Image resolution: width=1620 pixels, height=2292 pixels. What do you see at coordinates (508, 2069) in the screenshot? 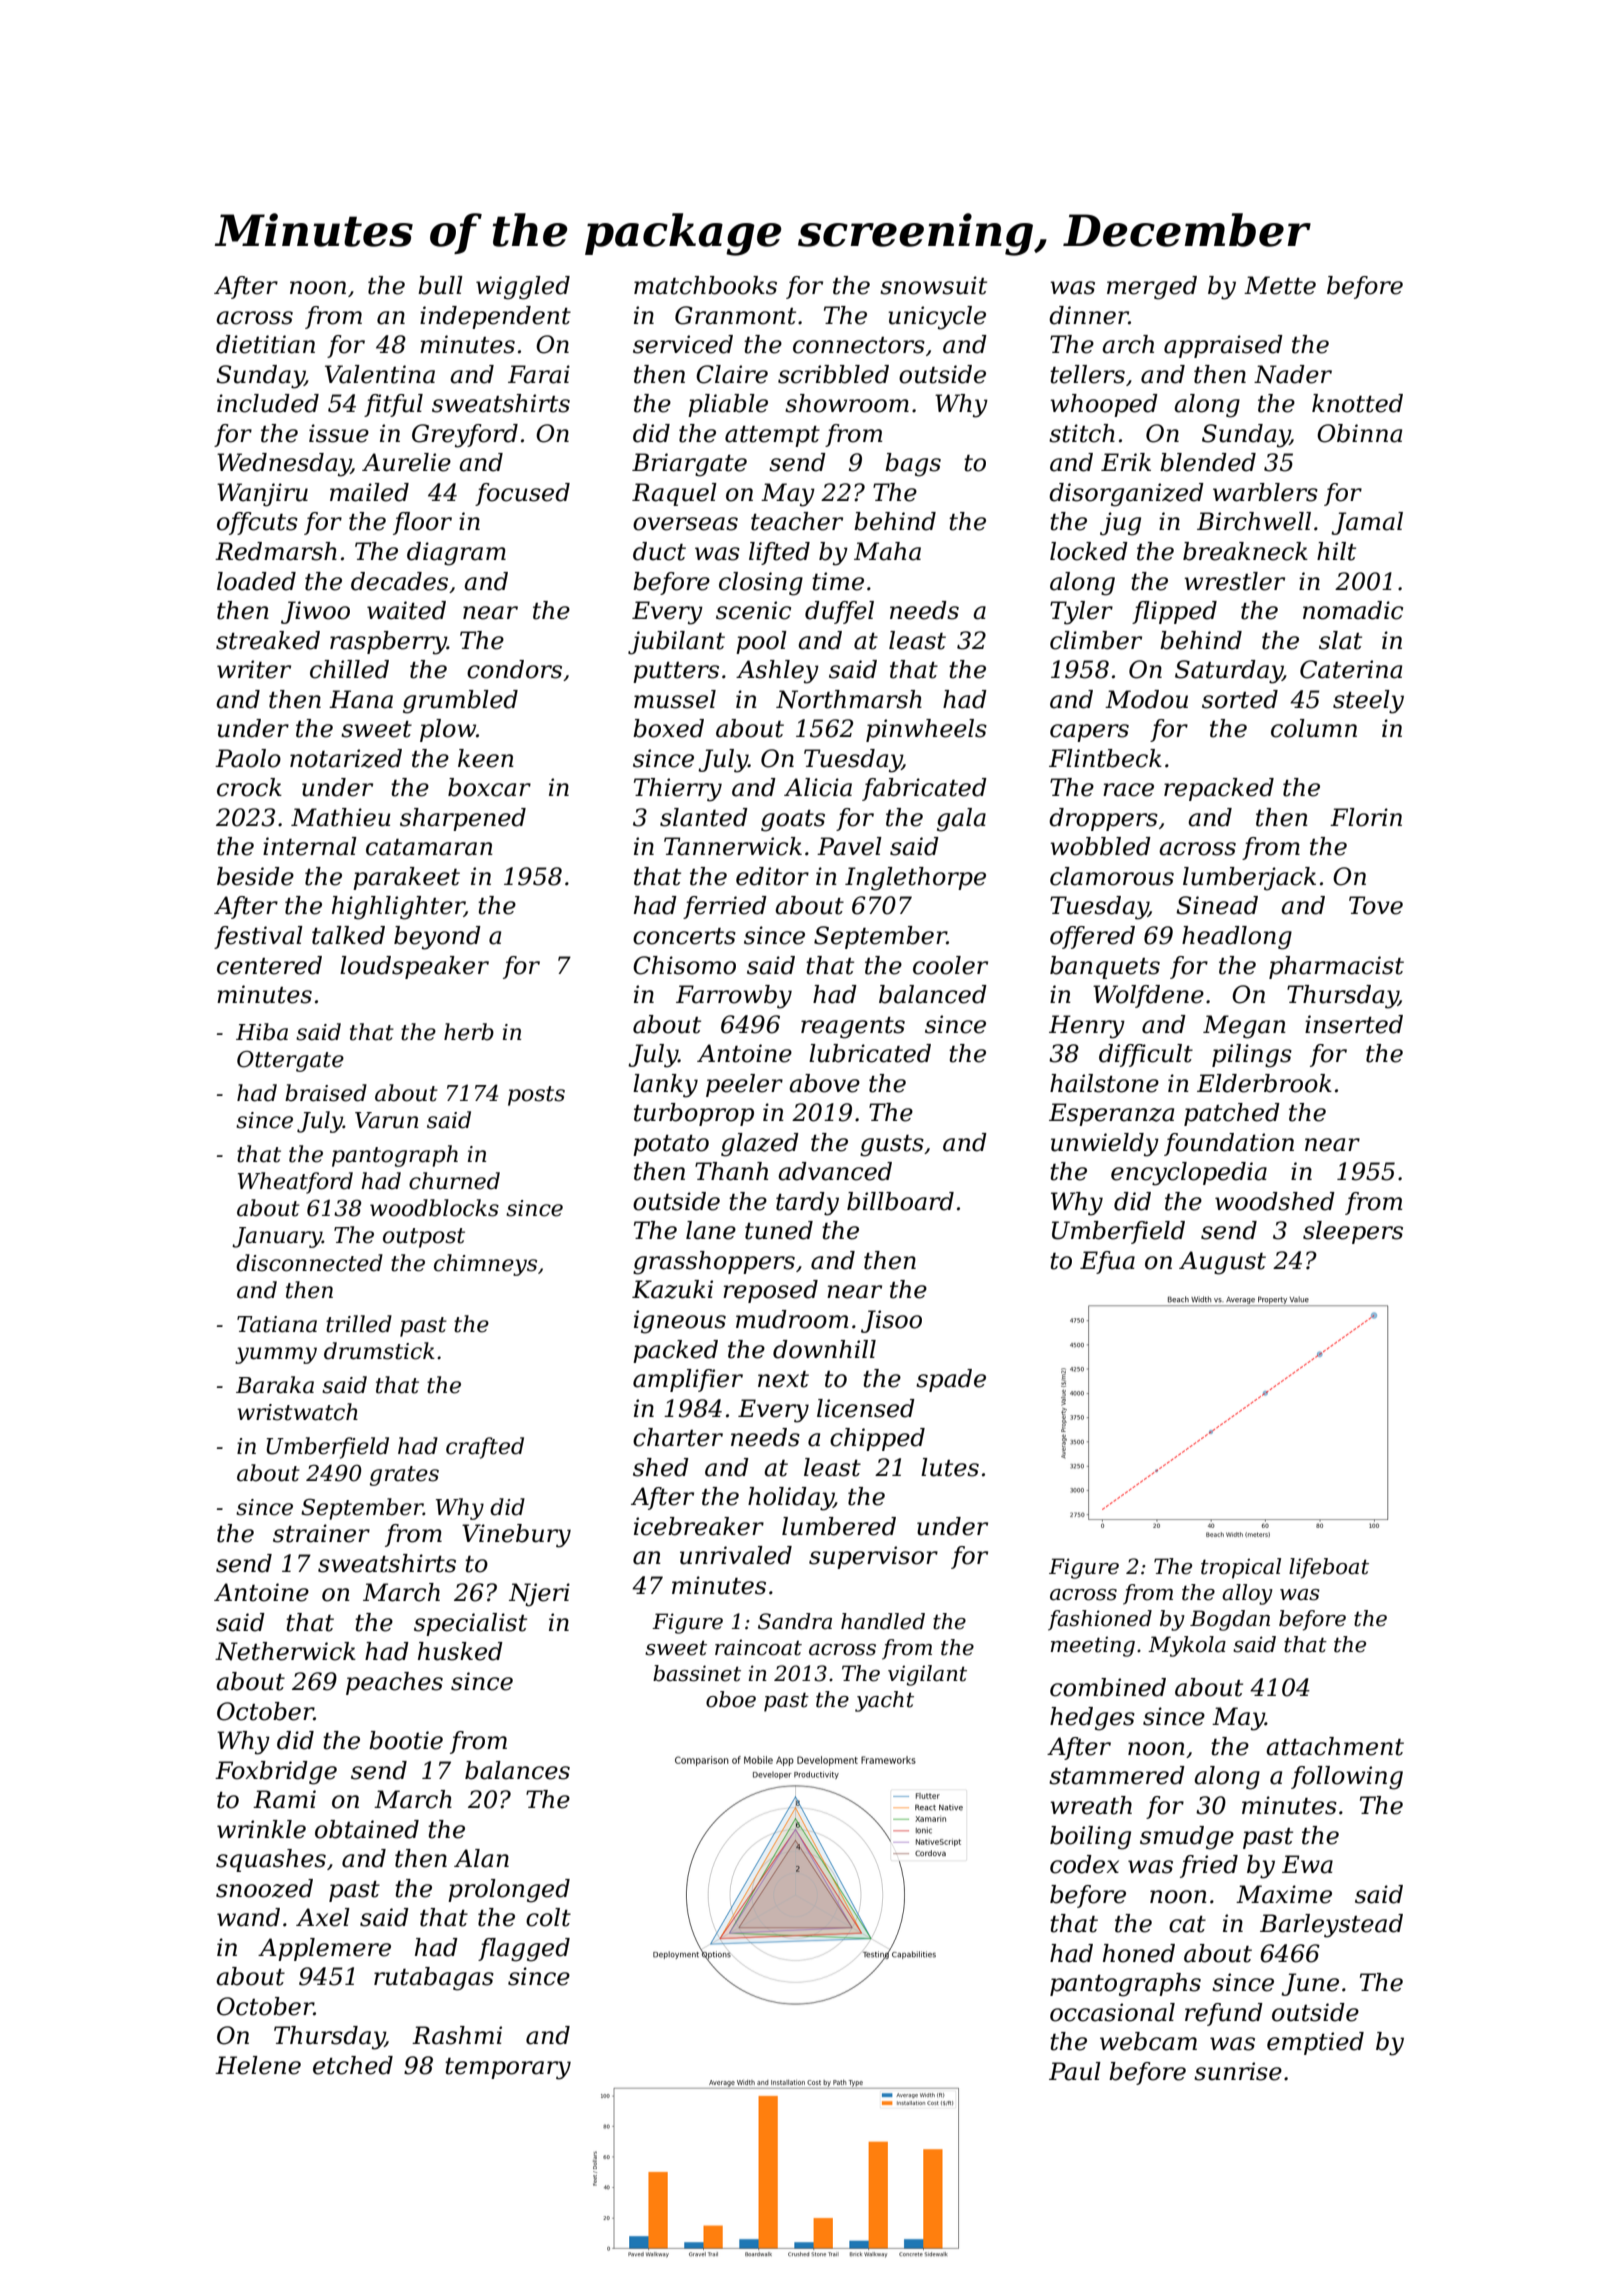
I see `temporary` at bounding box center [508, 2069].
